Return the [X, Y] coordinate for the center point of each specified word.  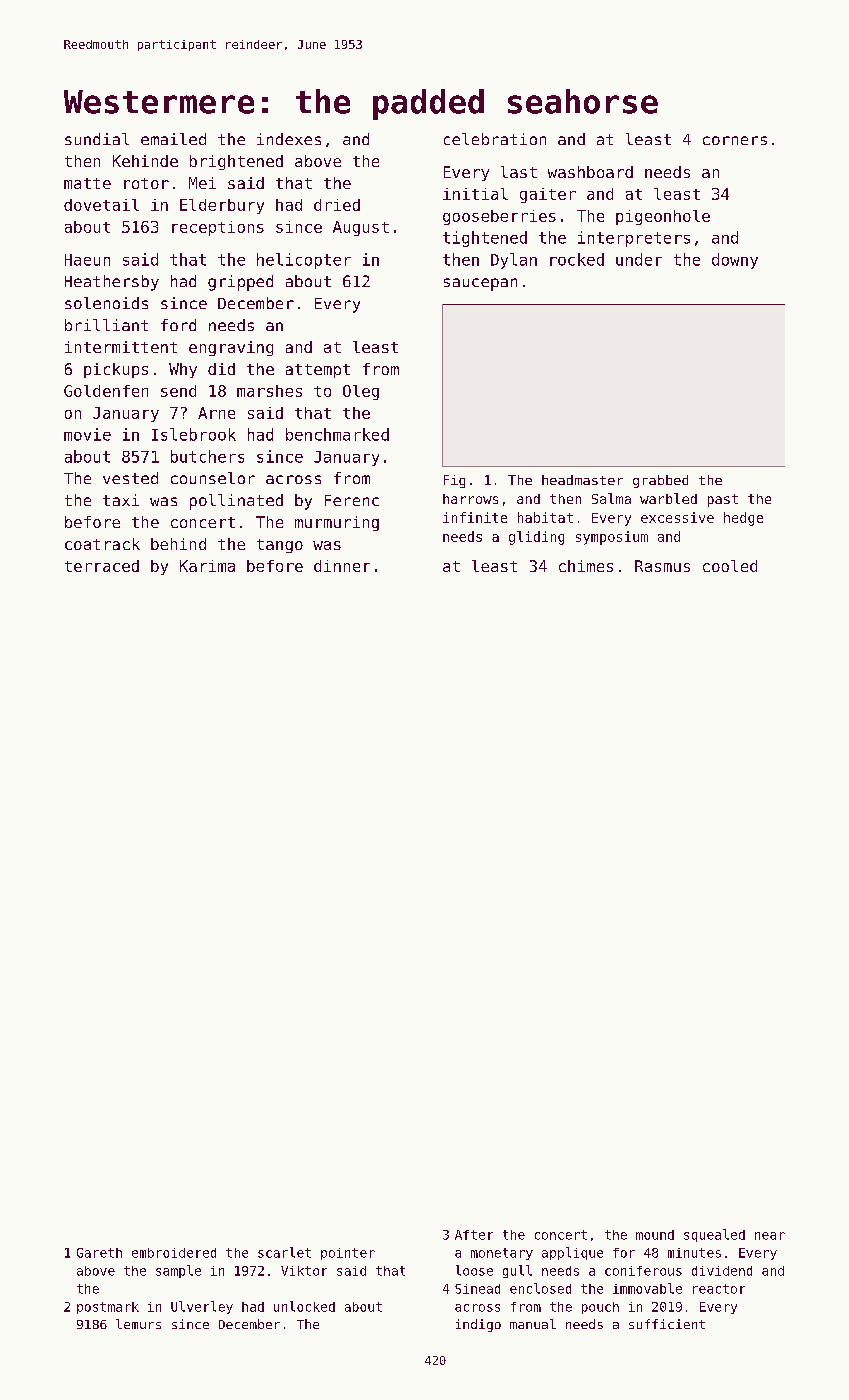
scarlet [284, 1252]
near [770, 1236]
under [639, 259]
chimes [586, 566]
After [474, 1235]
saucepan [480, 284]
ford [178, 325]
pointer [348, 1254]
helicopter [304, 261]
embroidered [174, 1253]
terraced [102, 566]
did [221, 369]
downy [735, 261]
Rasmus [662, 566]
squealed [714, 1235]
